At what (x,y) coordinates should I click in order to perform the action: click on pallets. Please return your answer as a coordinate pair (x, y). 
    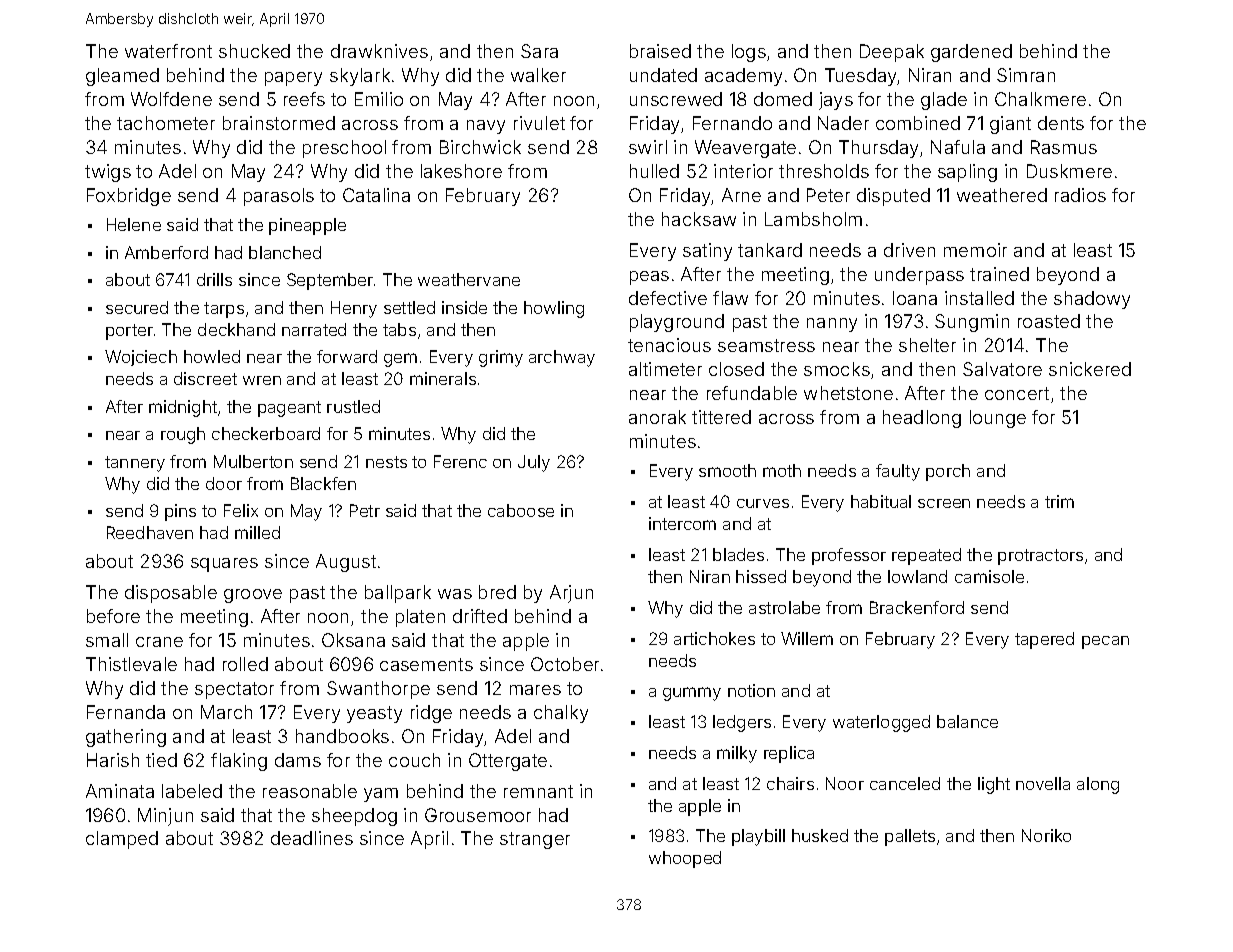
    Looking at the image, I should click on (910, 837).
